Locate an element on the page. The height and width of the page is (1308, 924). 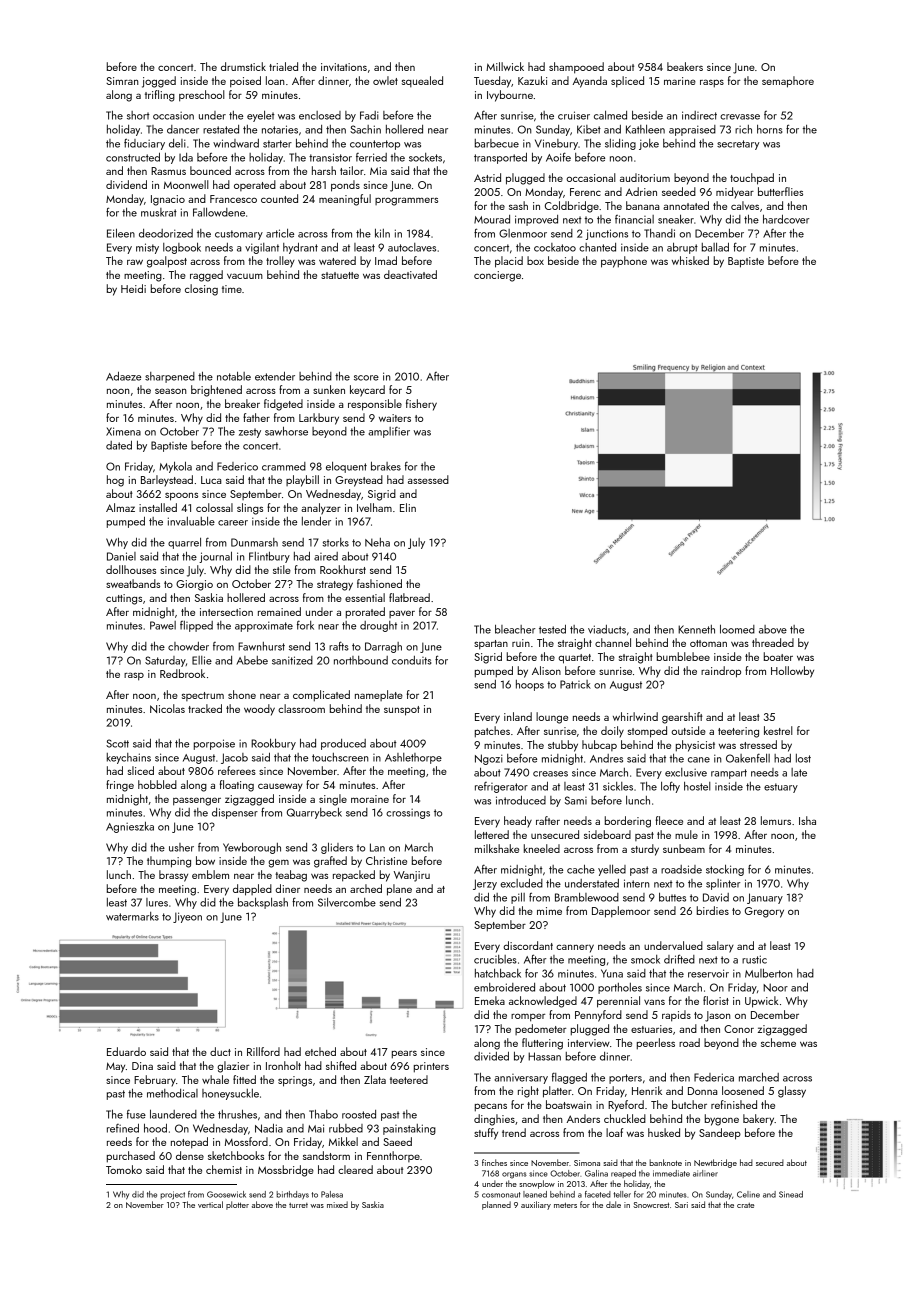
glazier is located at coordinates (233, 1067).
